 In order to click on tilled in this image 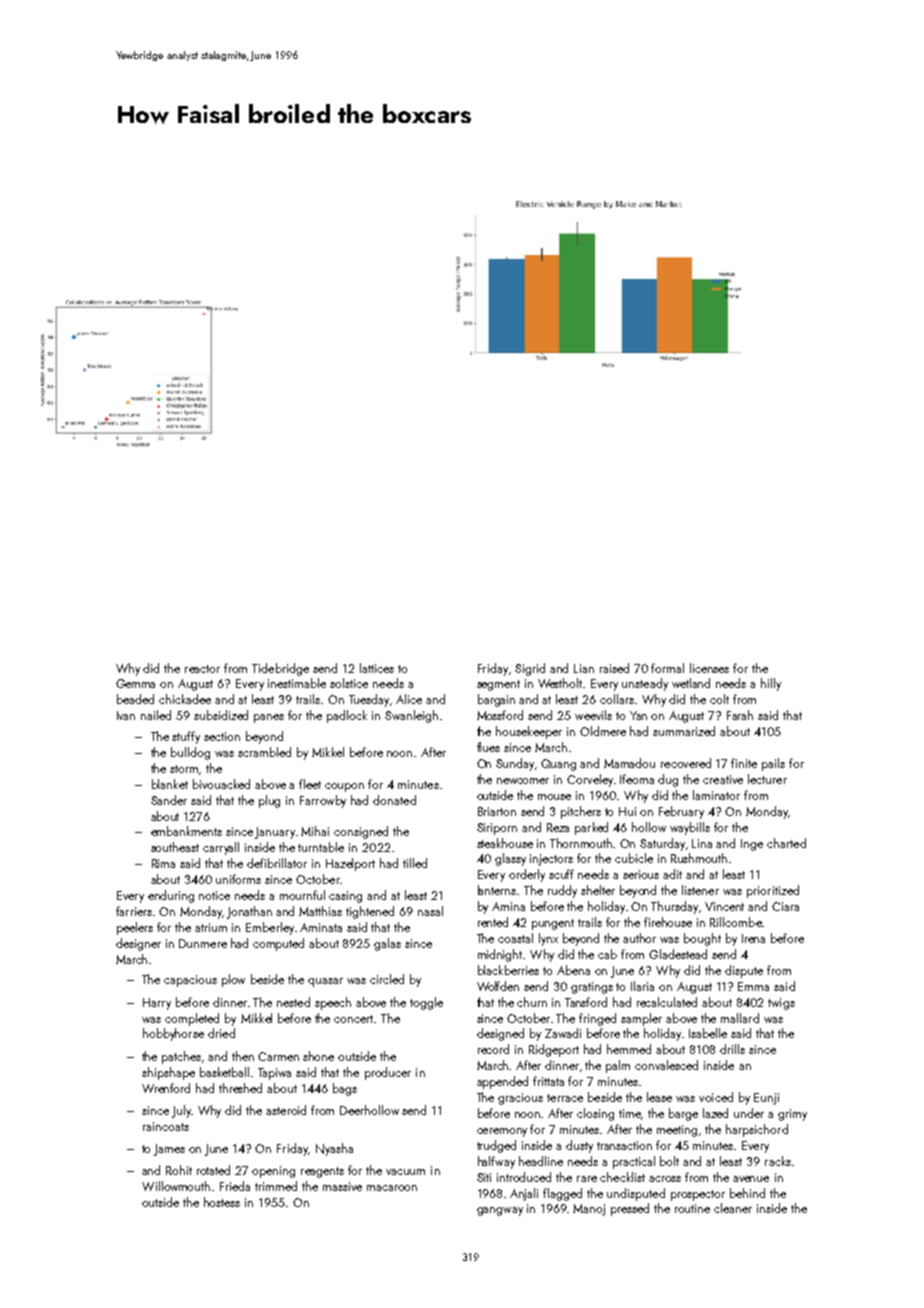, I will do `click(415, 863)`.
